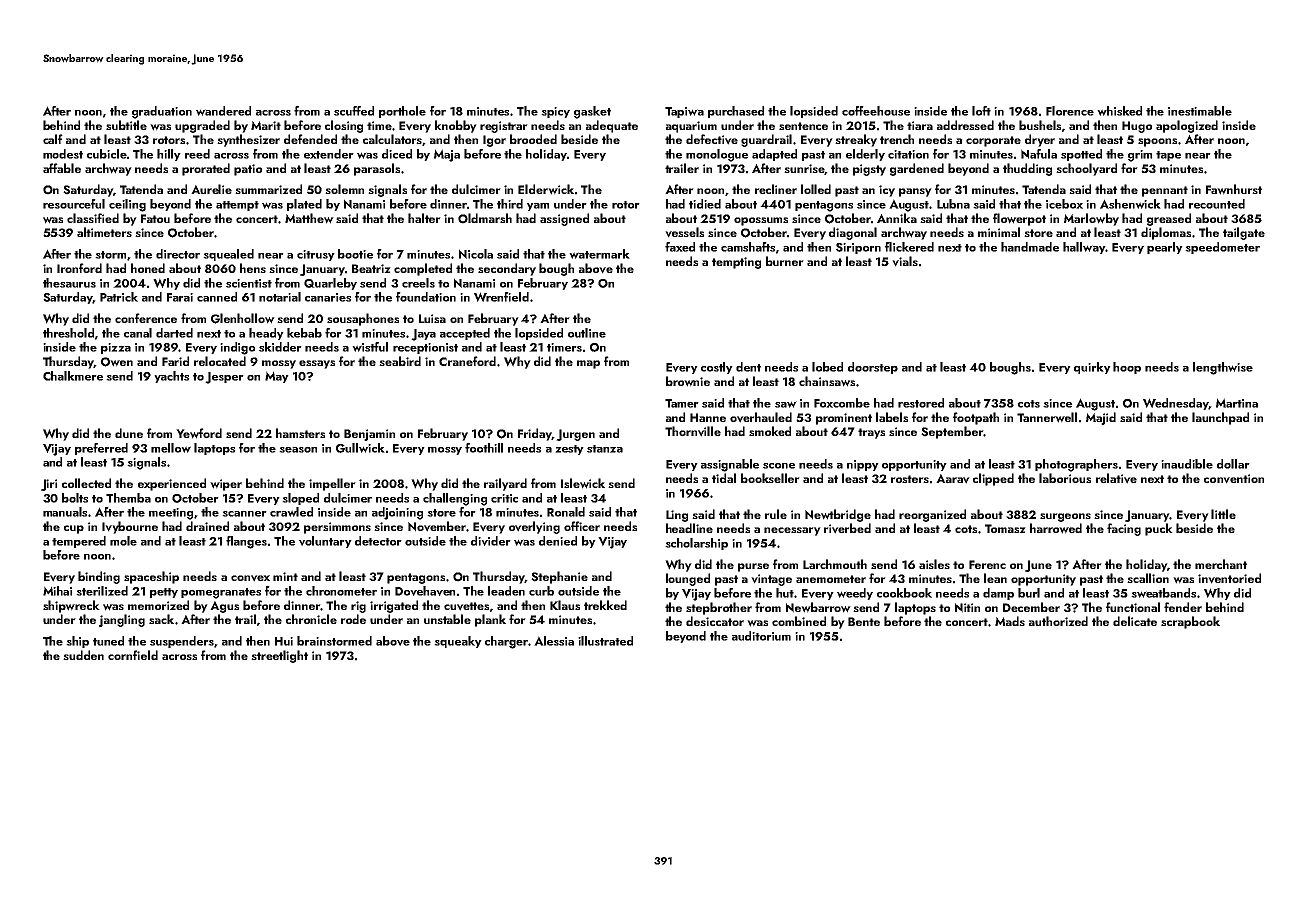  Describe the element at coordinates (1190, 622) in the image. I see `scrapbook` at that location.
